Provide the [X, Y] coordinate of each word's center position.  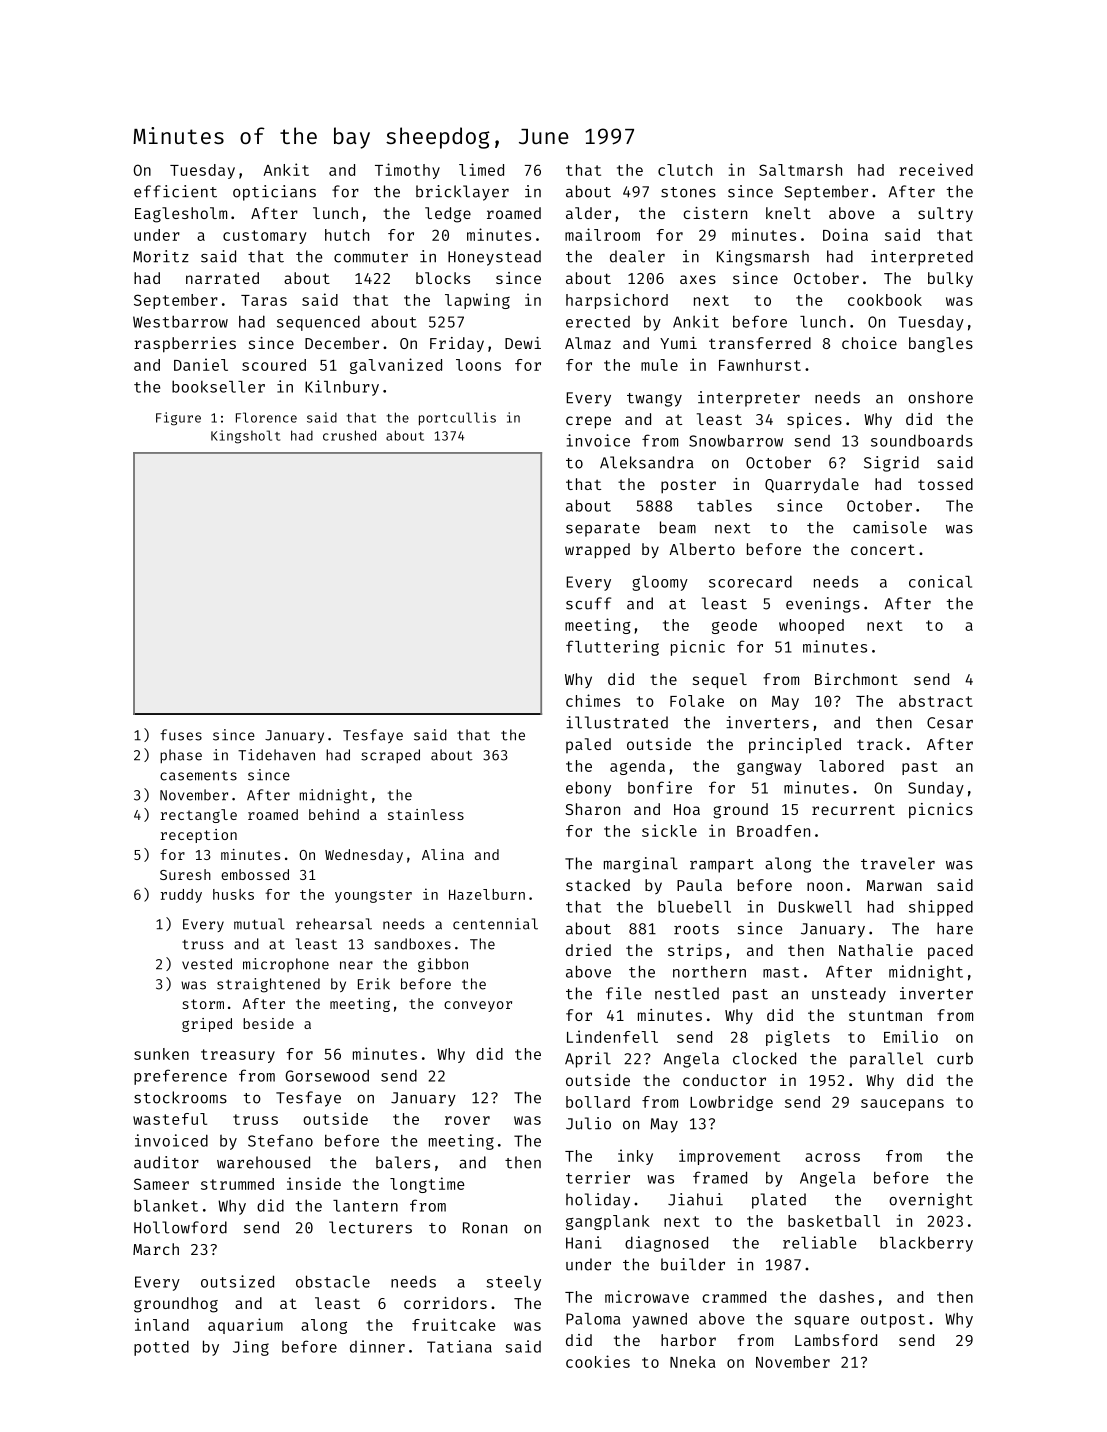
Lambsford [836, 1340]
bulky [950, 279]
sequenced [318, 323]
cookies [598, 1361]
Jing [251, 1348]
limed [481, 169]
